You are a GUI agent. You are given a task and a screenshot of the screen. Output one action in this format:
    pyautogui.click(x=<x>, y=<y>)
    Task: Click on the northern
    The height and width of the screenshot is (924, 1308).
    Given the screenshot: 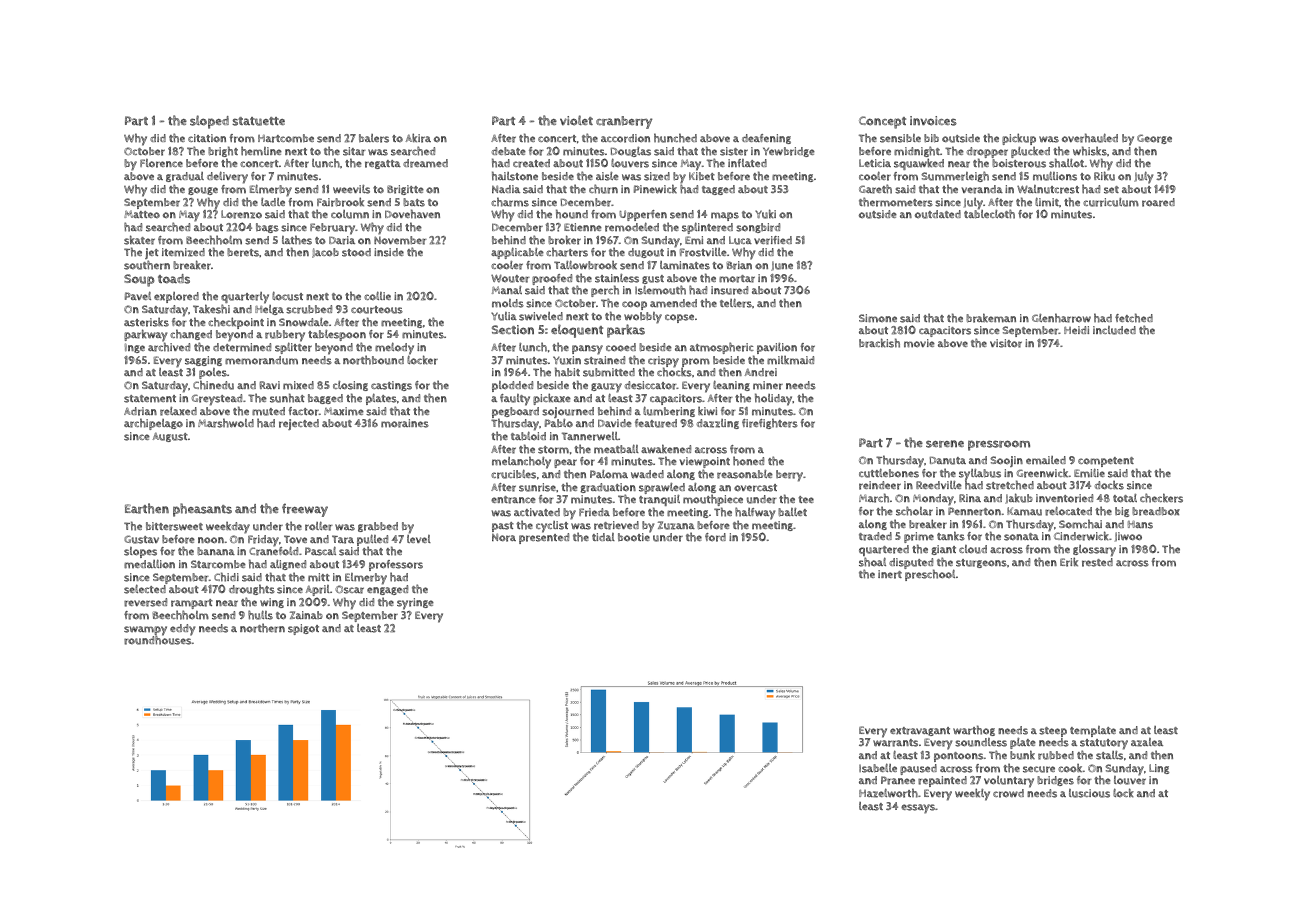 What is the action you would take?
    pyautogui.click(x=262, y=628)
